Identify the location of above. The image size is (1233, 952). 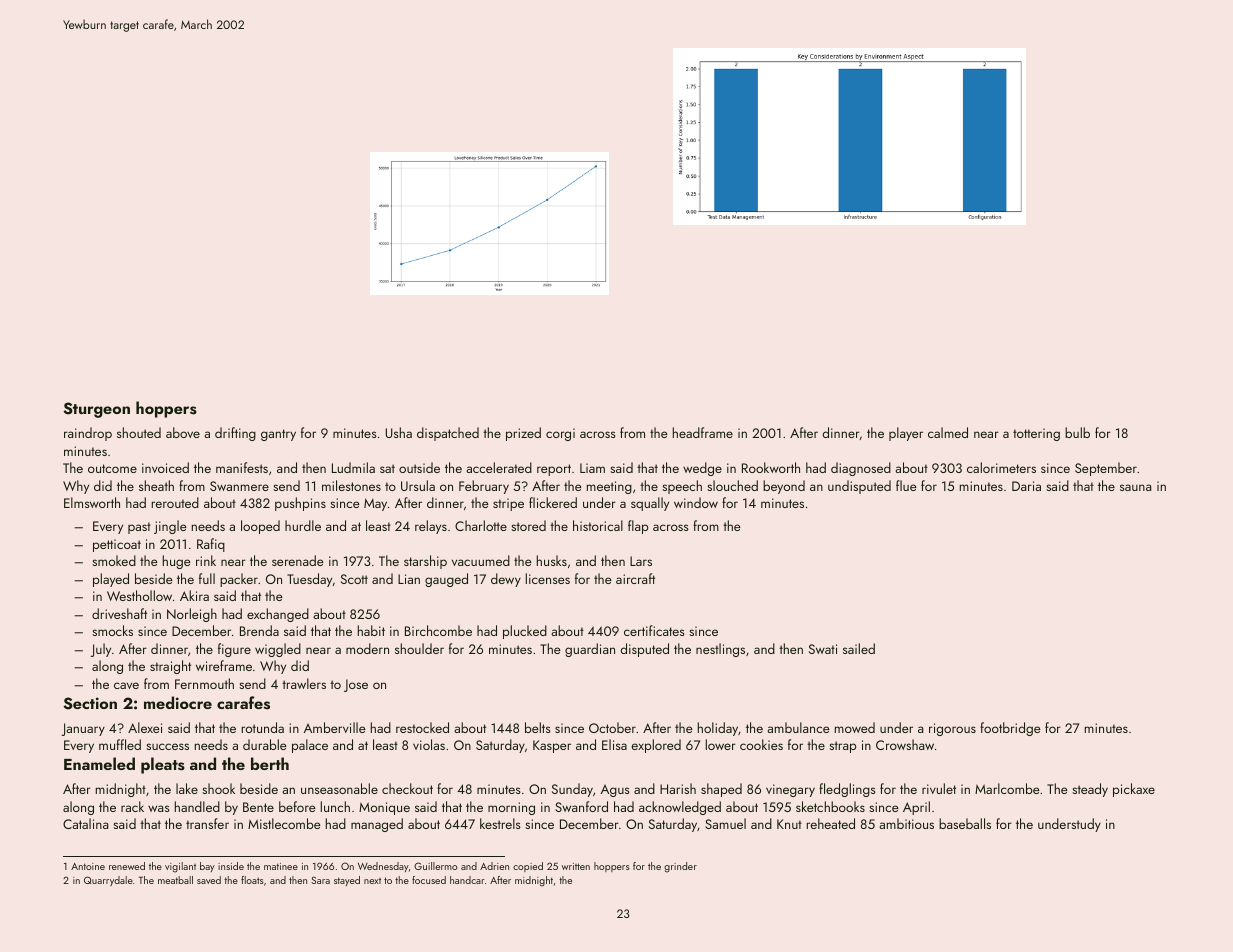
(183, 432).
